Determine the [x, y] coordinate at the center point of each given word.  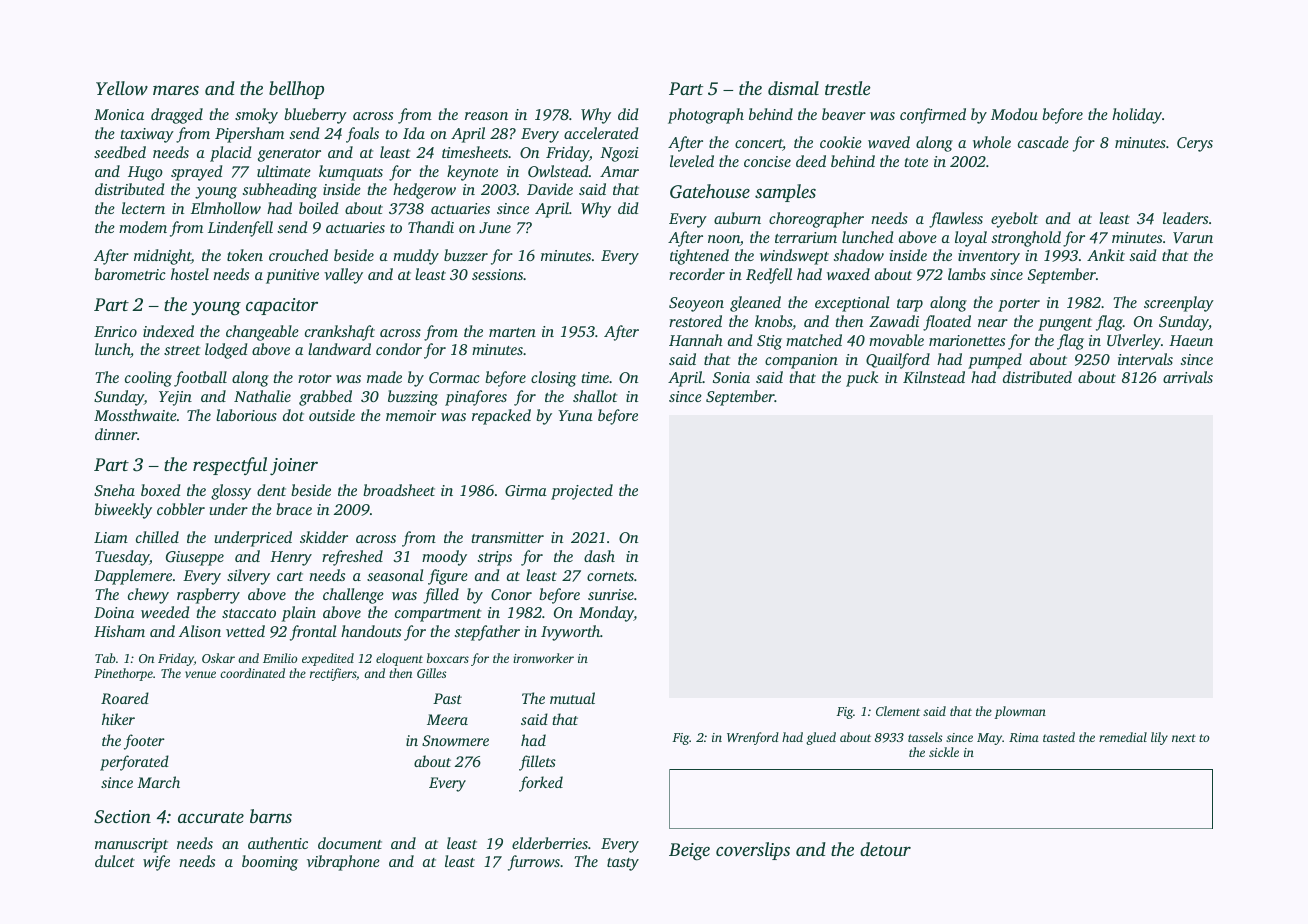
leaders [1185, 218]
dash [599, 556]
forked [541, 784]
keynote [472, 173]
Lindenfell [240, 229]
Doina [114, 612]
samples [785, 193]
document [350, 843]
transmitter [507, 537]
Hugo [145, 173]
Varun [1193, 238]
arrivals [1188, 377]
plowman [1020, 712]
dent [271, 490]
